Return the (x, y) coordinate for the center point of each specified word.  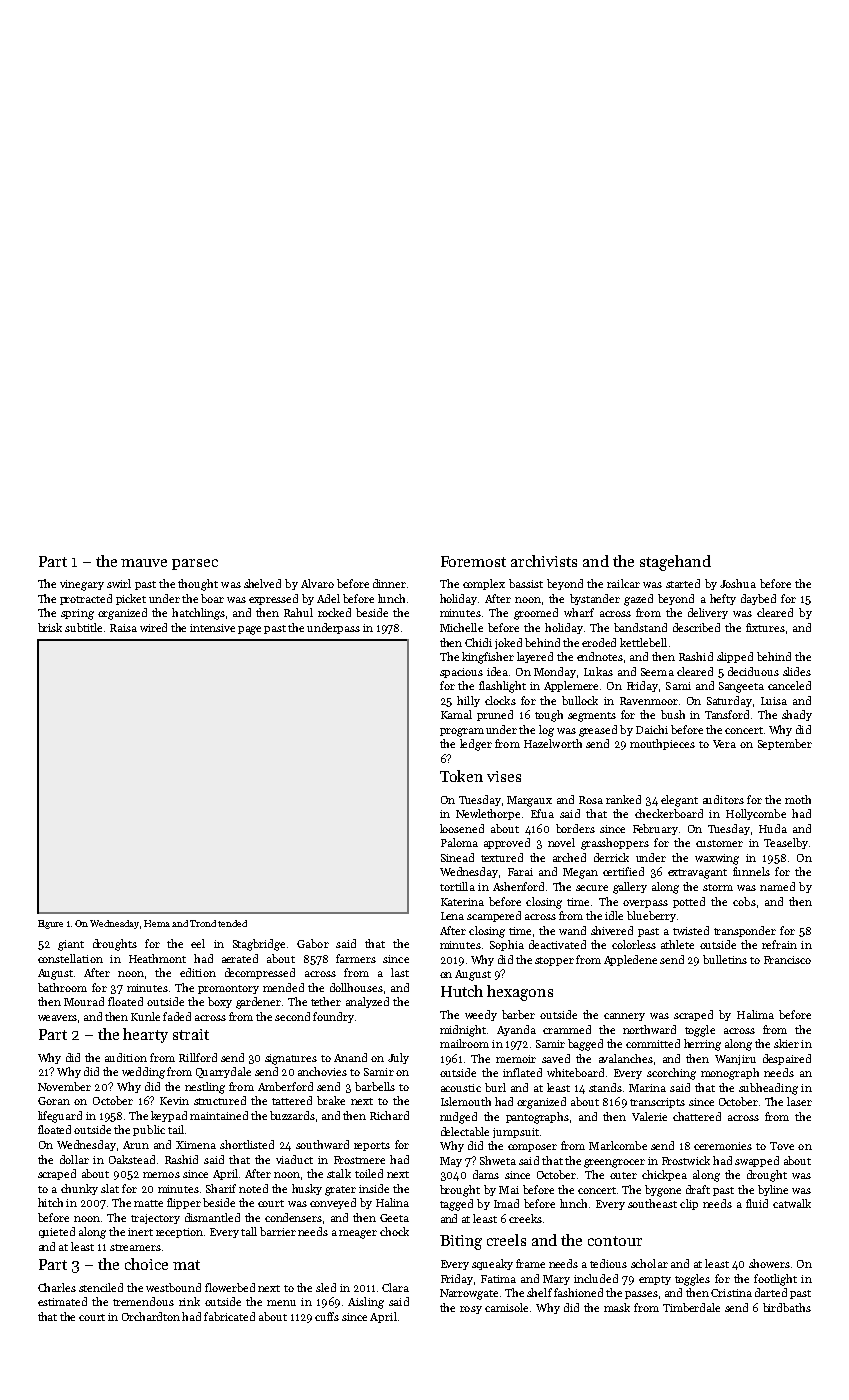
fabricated (229, 1316)
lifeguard (60, 1117)
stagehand (675, 563)
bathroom (62, 987)
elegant (679, 801)
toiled (369, 1173)
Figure (50, 924)
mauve (144, 563)
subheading (768, 1089)
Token (461, 776)
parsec (195, 564)
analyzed (367, 1002)
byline (773, 1190)
